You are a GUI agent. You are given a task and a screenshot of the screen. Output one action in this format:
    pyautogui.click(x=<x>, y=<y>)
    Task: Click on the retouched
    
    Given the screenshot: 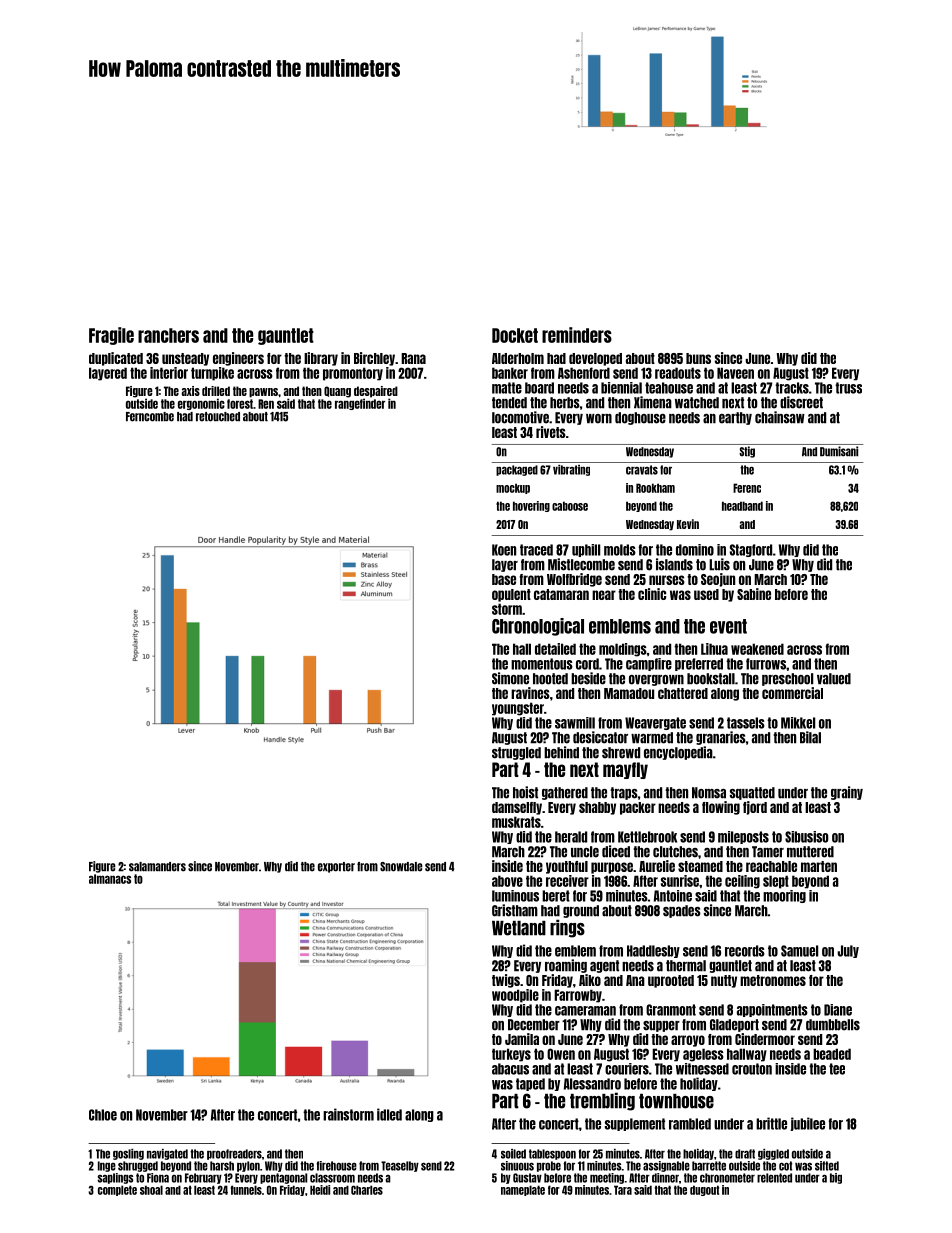 What is the action you would take?
    pyautogui.click(x=218, y=417)
